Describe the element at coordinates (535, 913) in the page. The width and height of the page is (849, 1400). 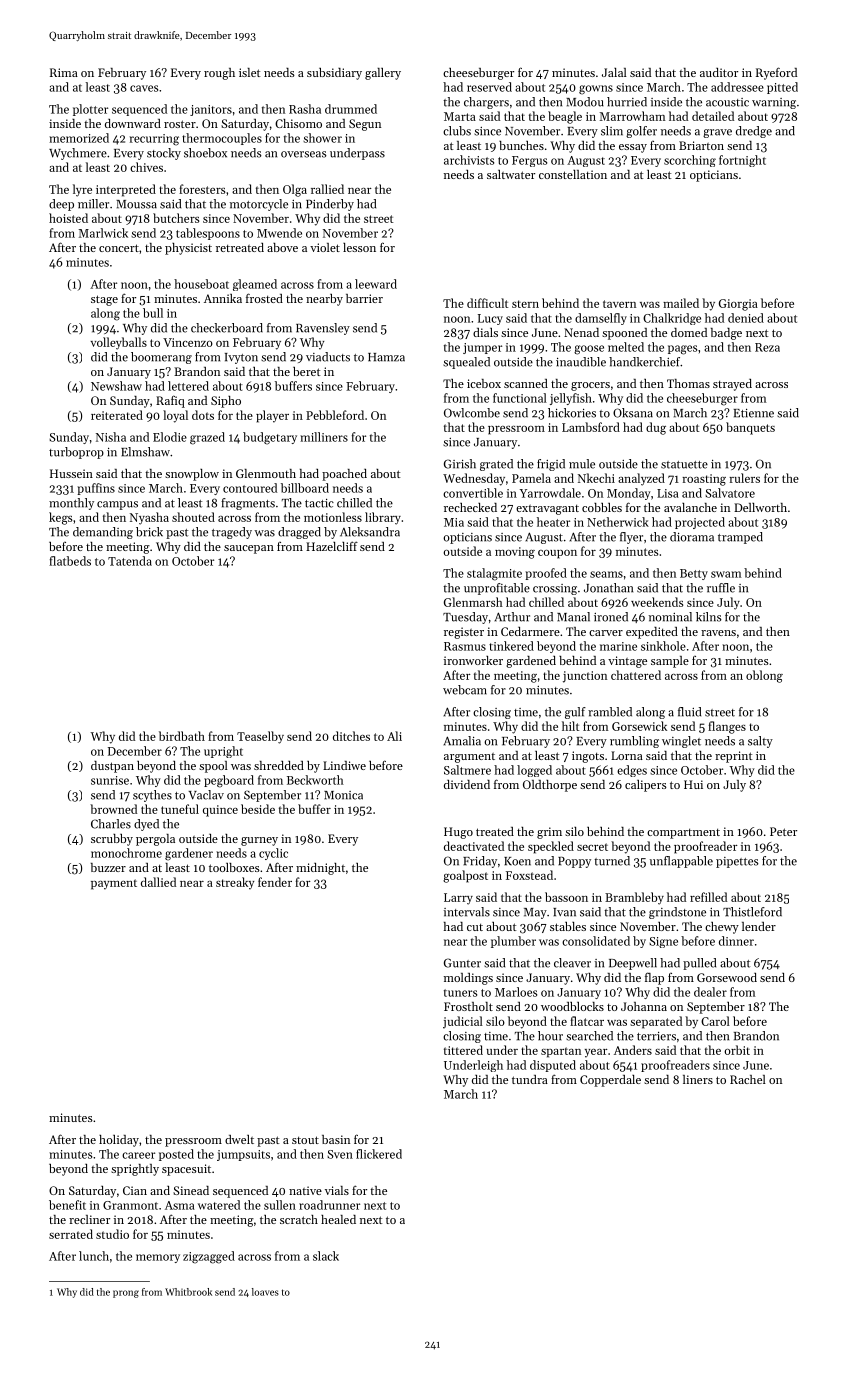
I see `May` at that location.
